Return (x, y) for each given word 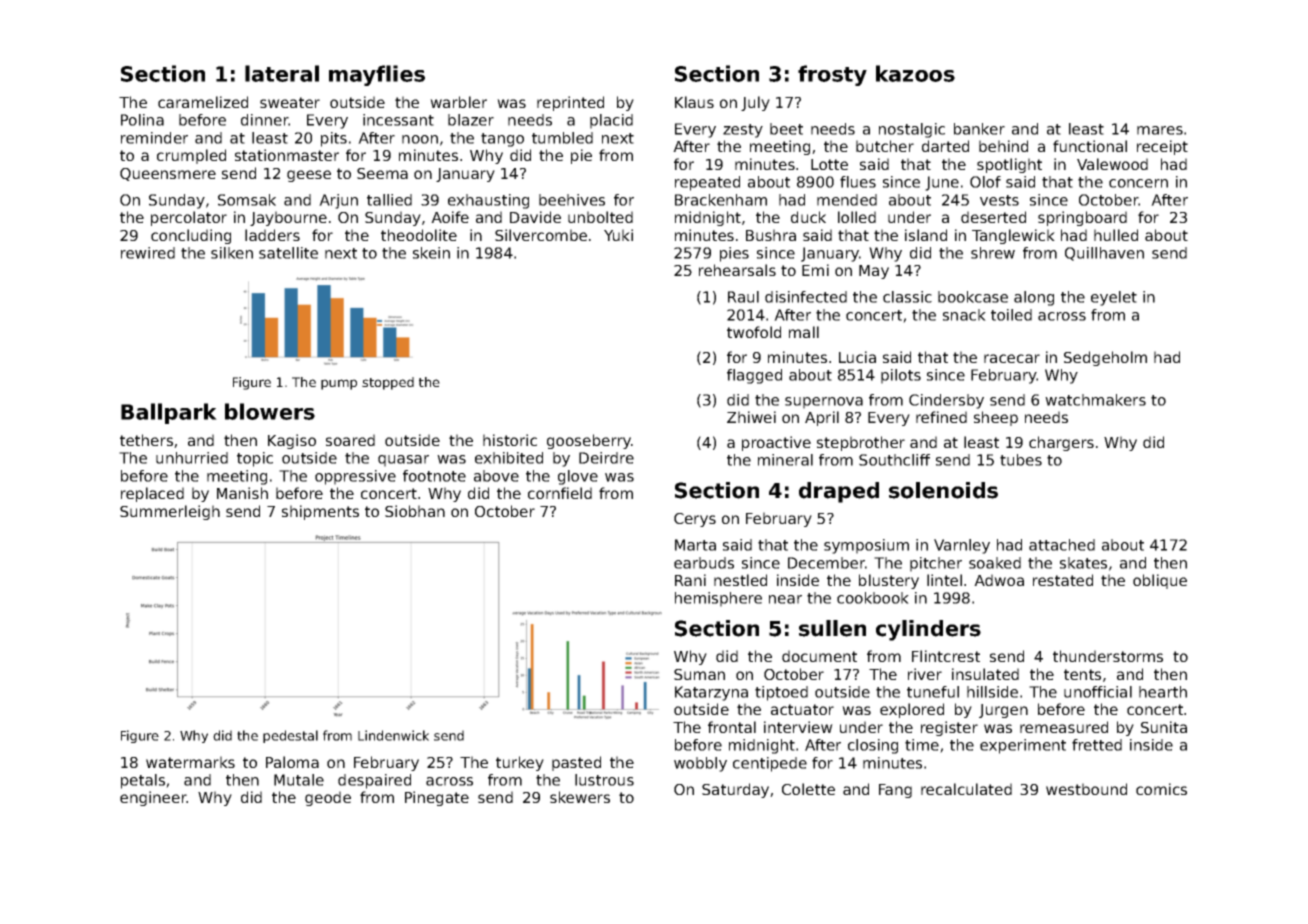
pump (339, 384)
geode (328, 798)
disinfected (806, 297)
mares (1160, 130)
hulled (1116, 235)
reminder (154, 138)
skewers (580, 797)
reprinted (570, 103)
